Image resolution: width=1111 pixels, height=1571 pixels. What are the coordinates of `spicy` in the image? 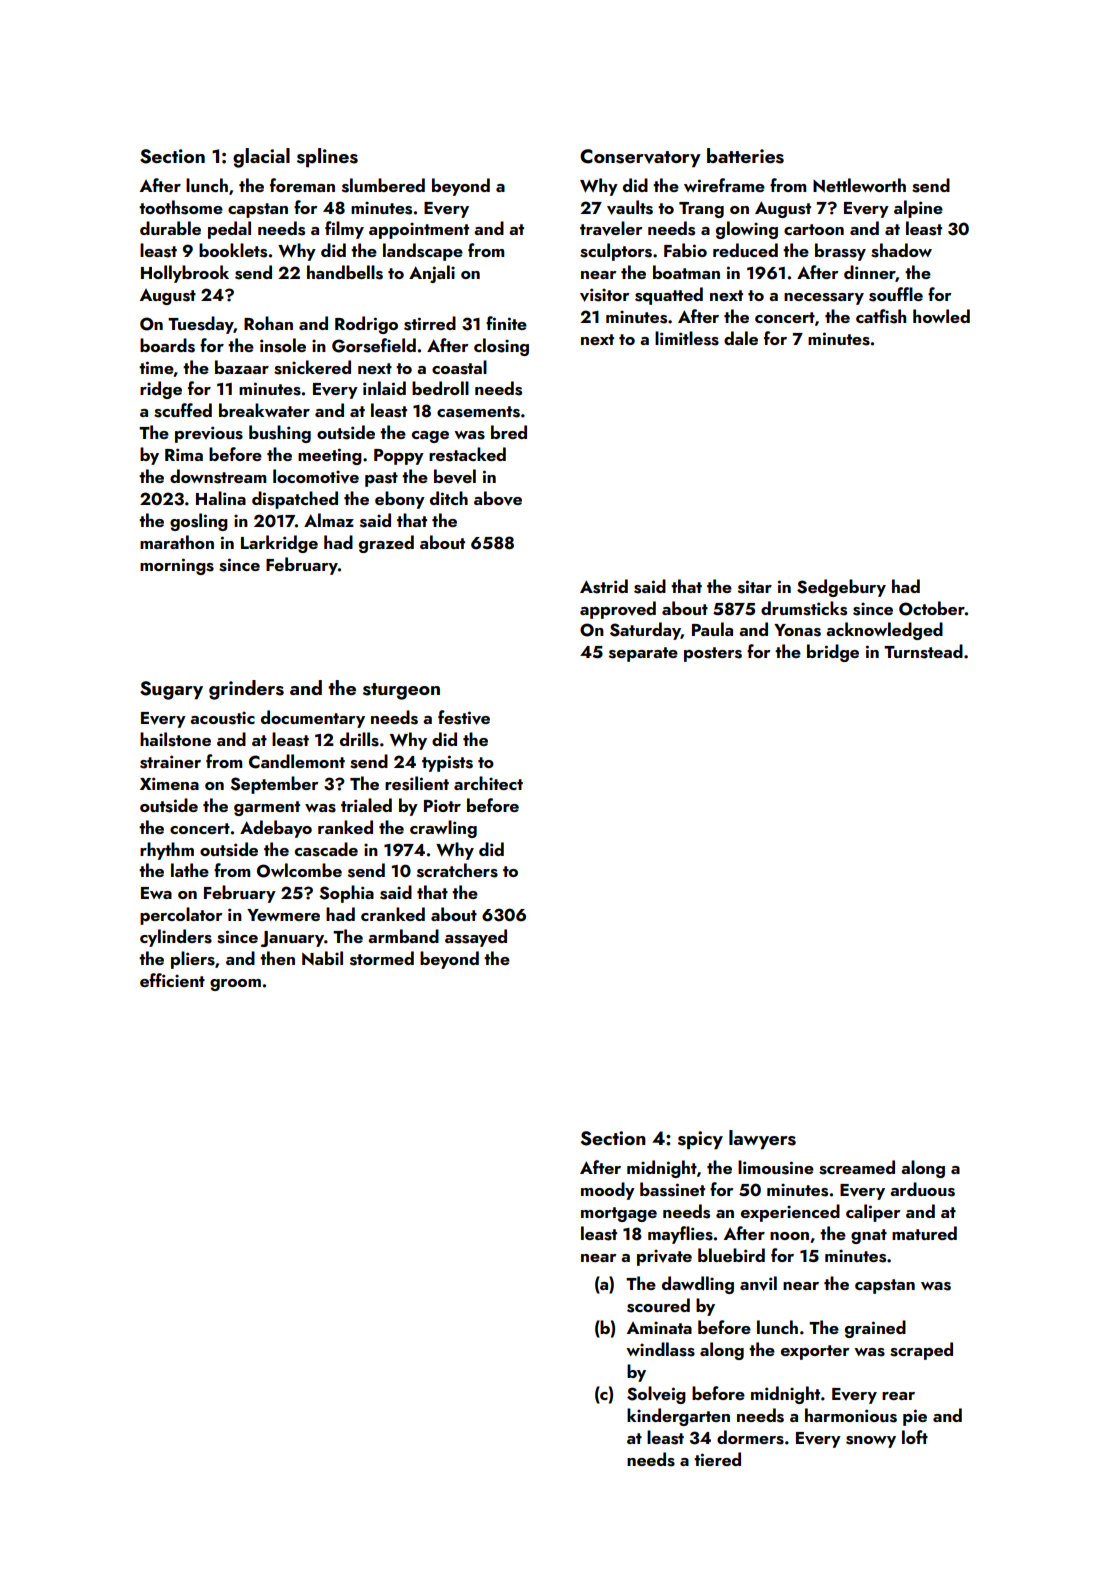 It's located at (700, 1140).
